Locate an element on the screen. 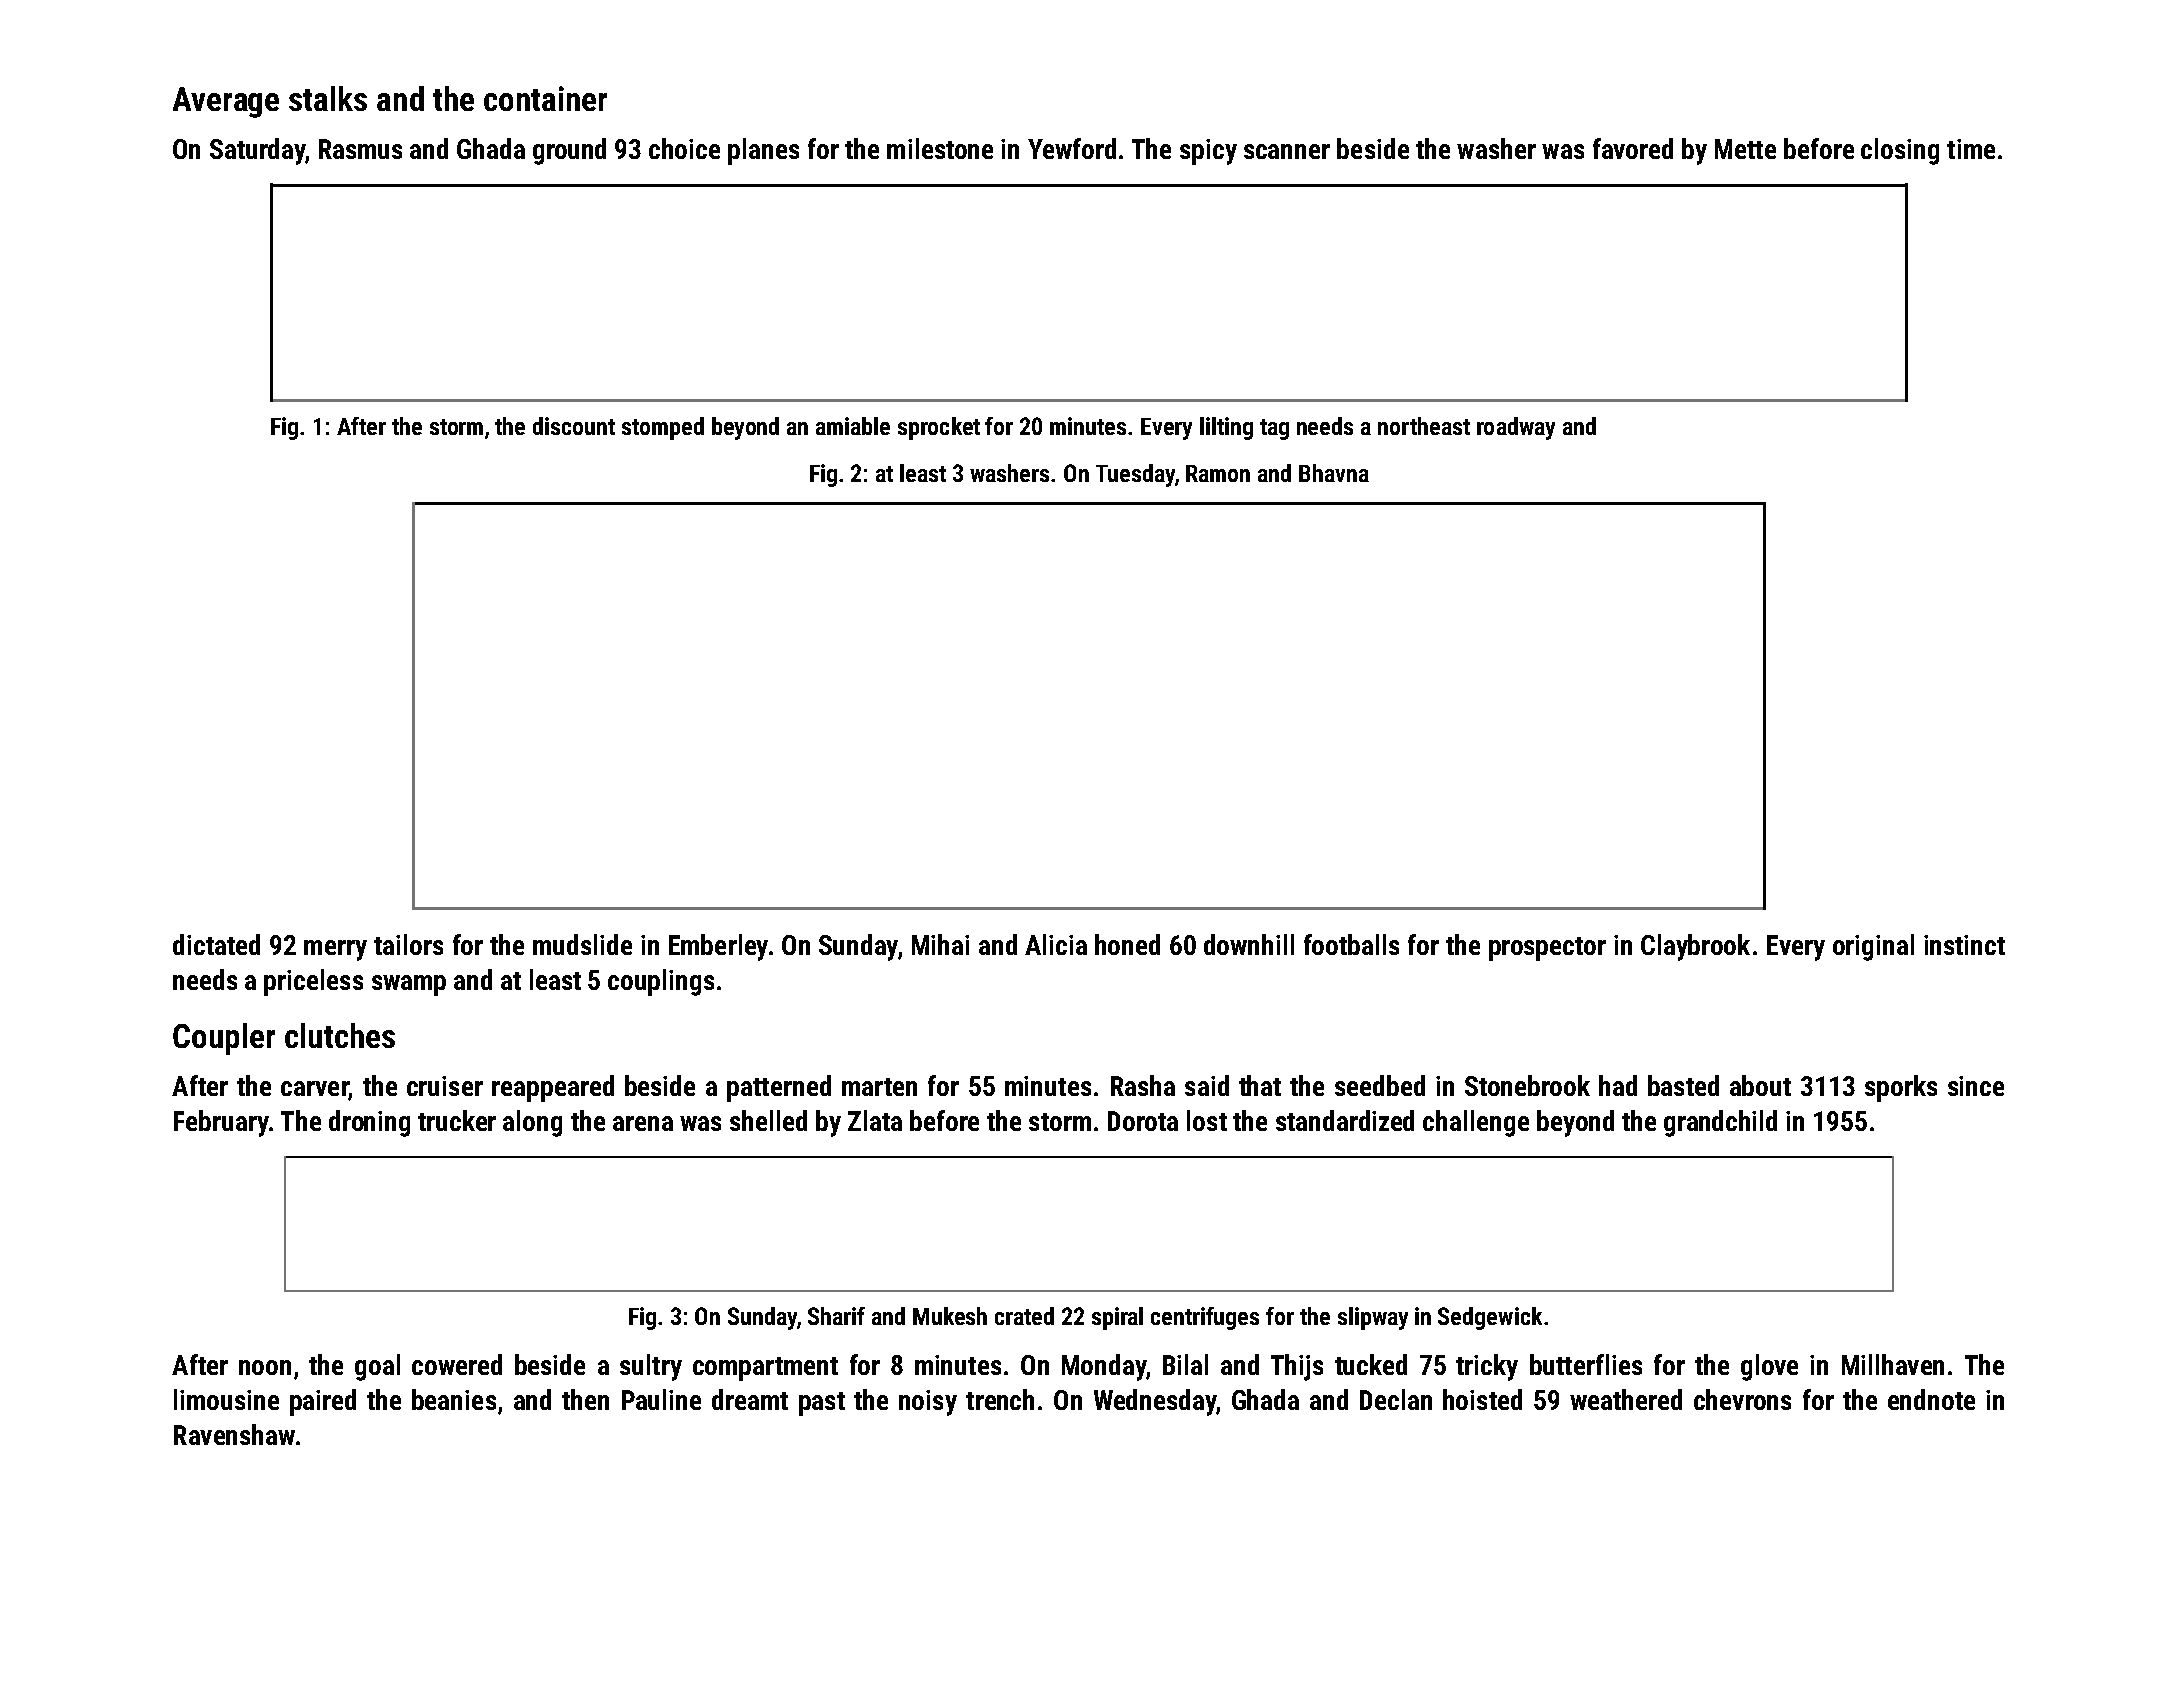 The height and width of the screenshot is (1683, 2178). roadway is located at coordinates (1516, 428).
